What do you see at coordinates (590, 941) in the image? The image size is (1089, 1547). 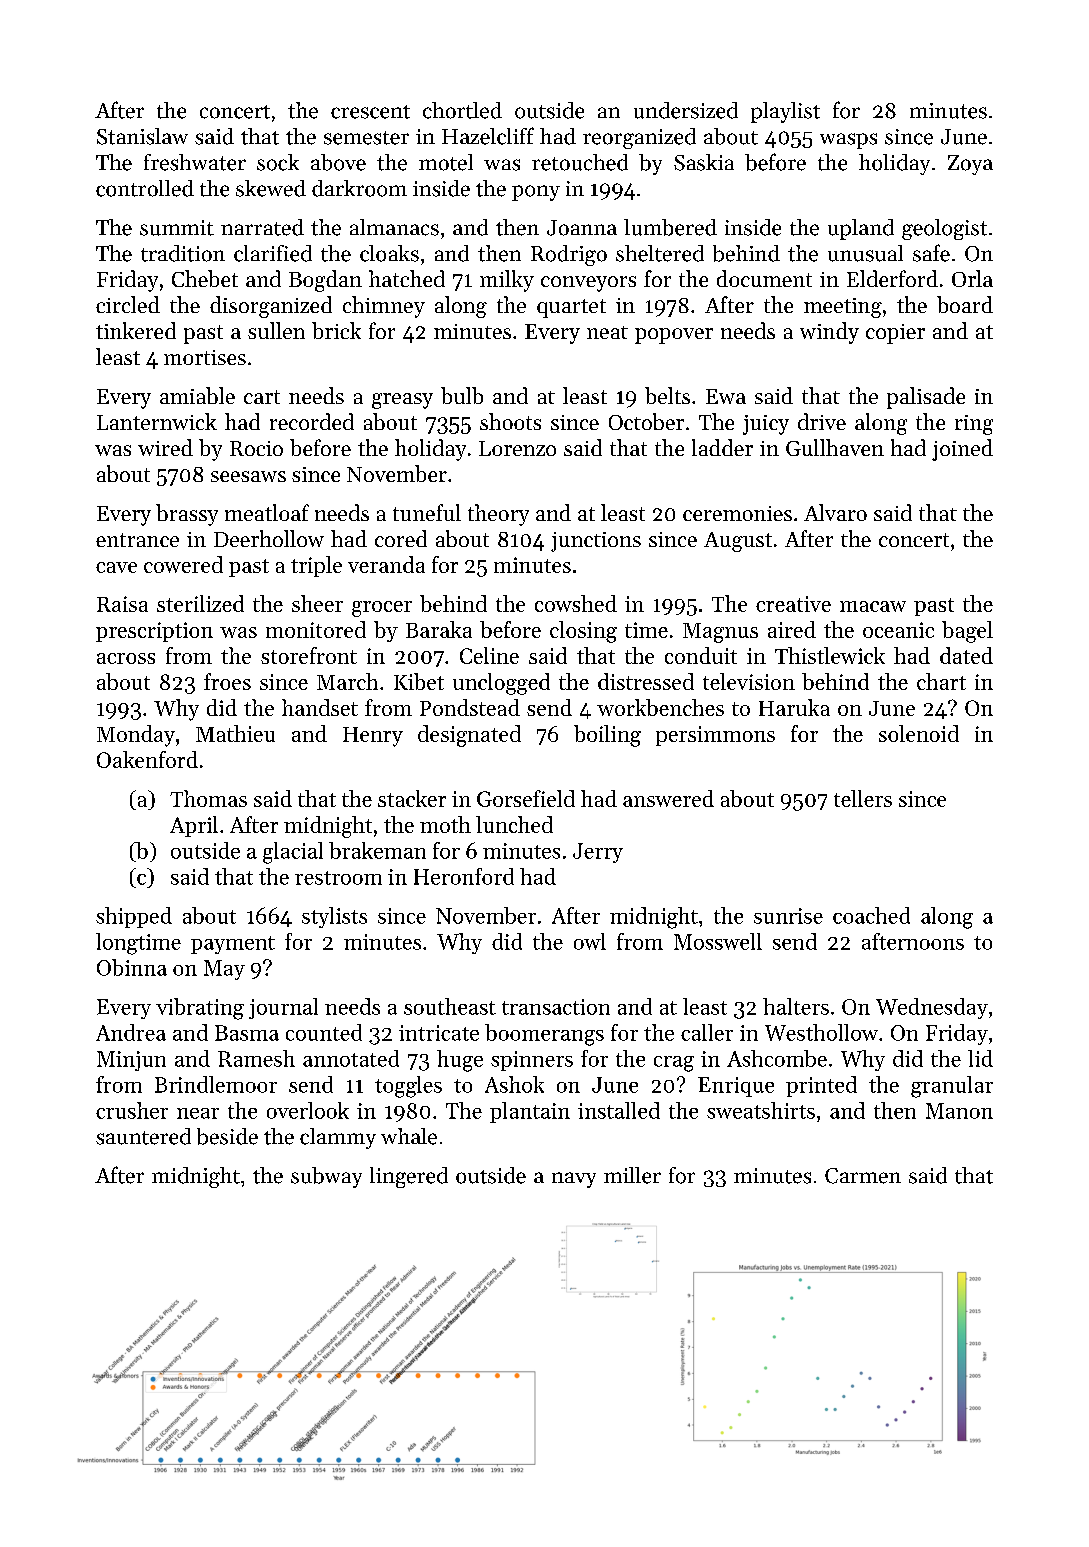 I see `owl` at bounding box center [590, 941].
